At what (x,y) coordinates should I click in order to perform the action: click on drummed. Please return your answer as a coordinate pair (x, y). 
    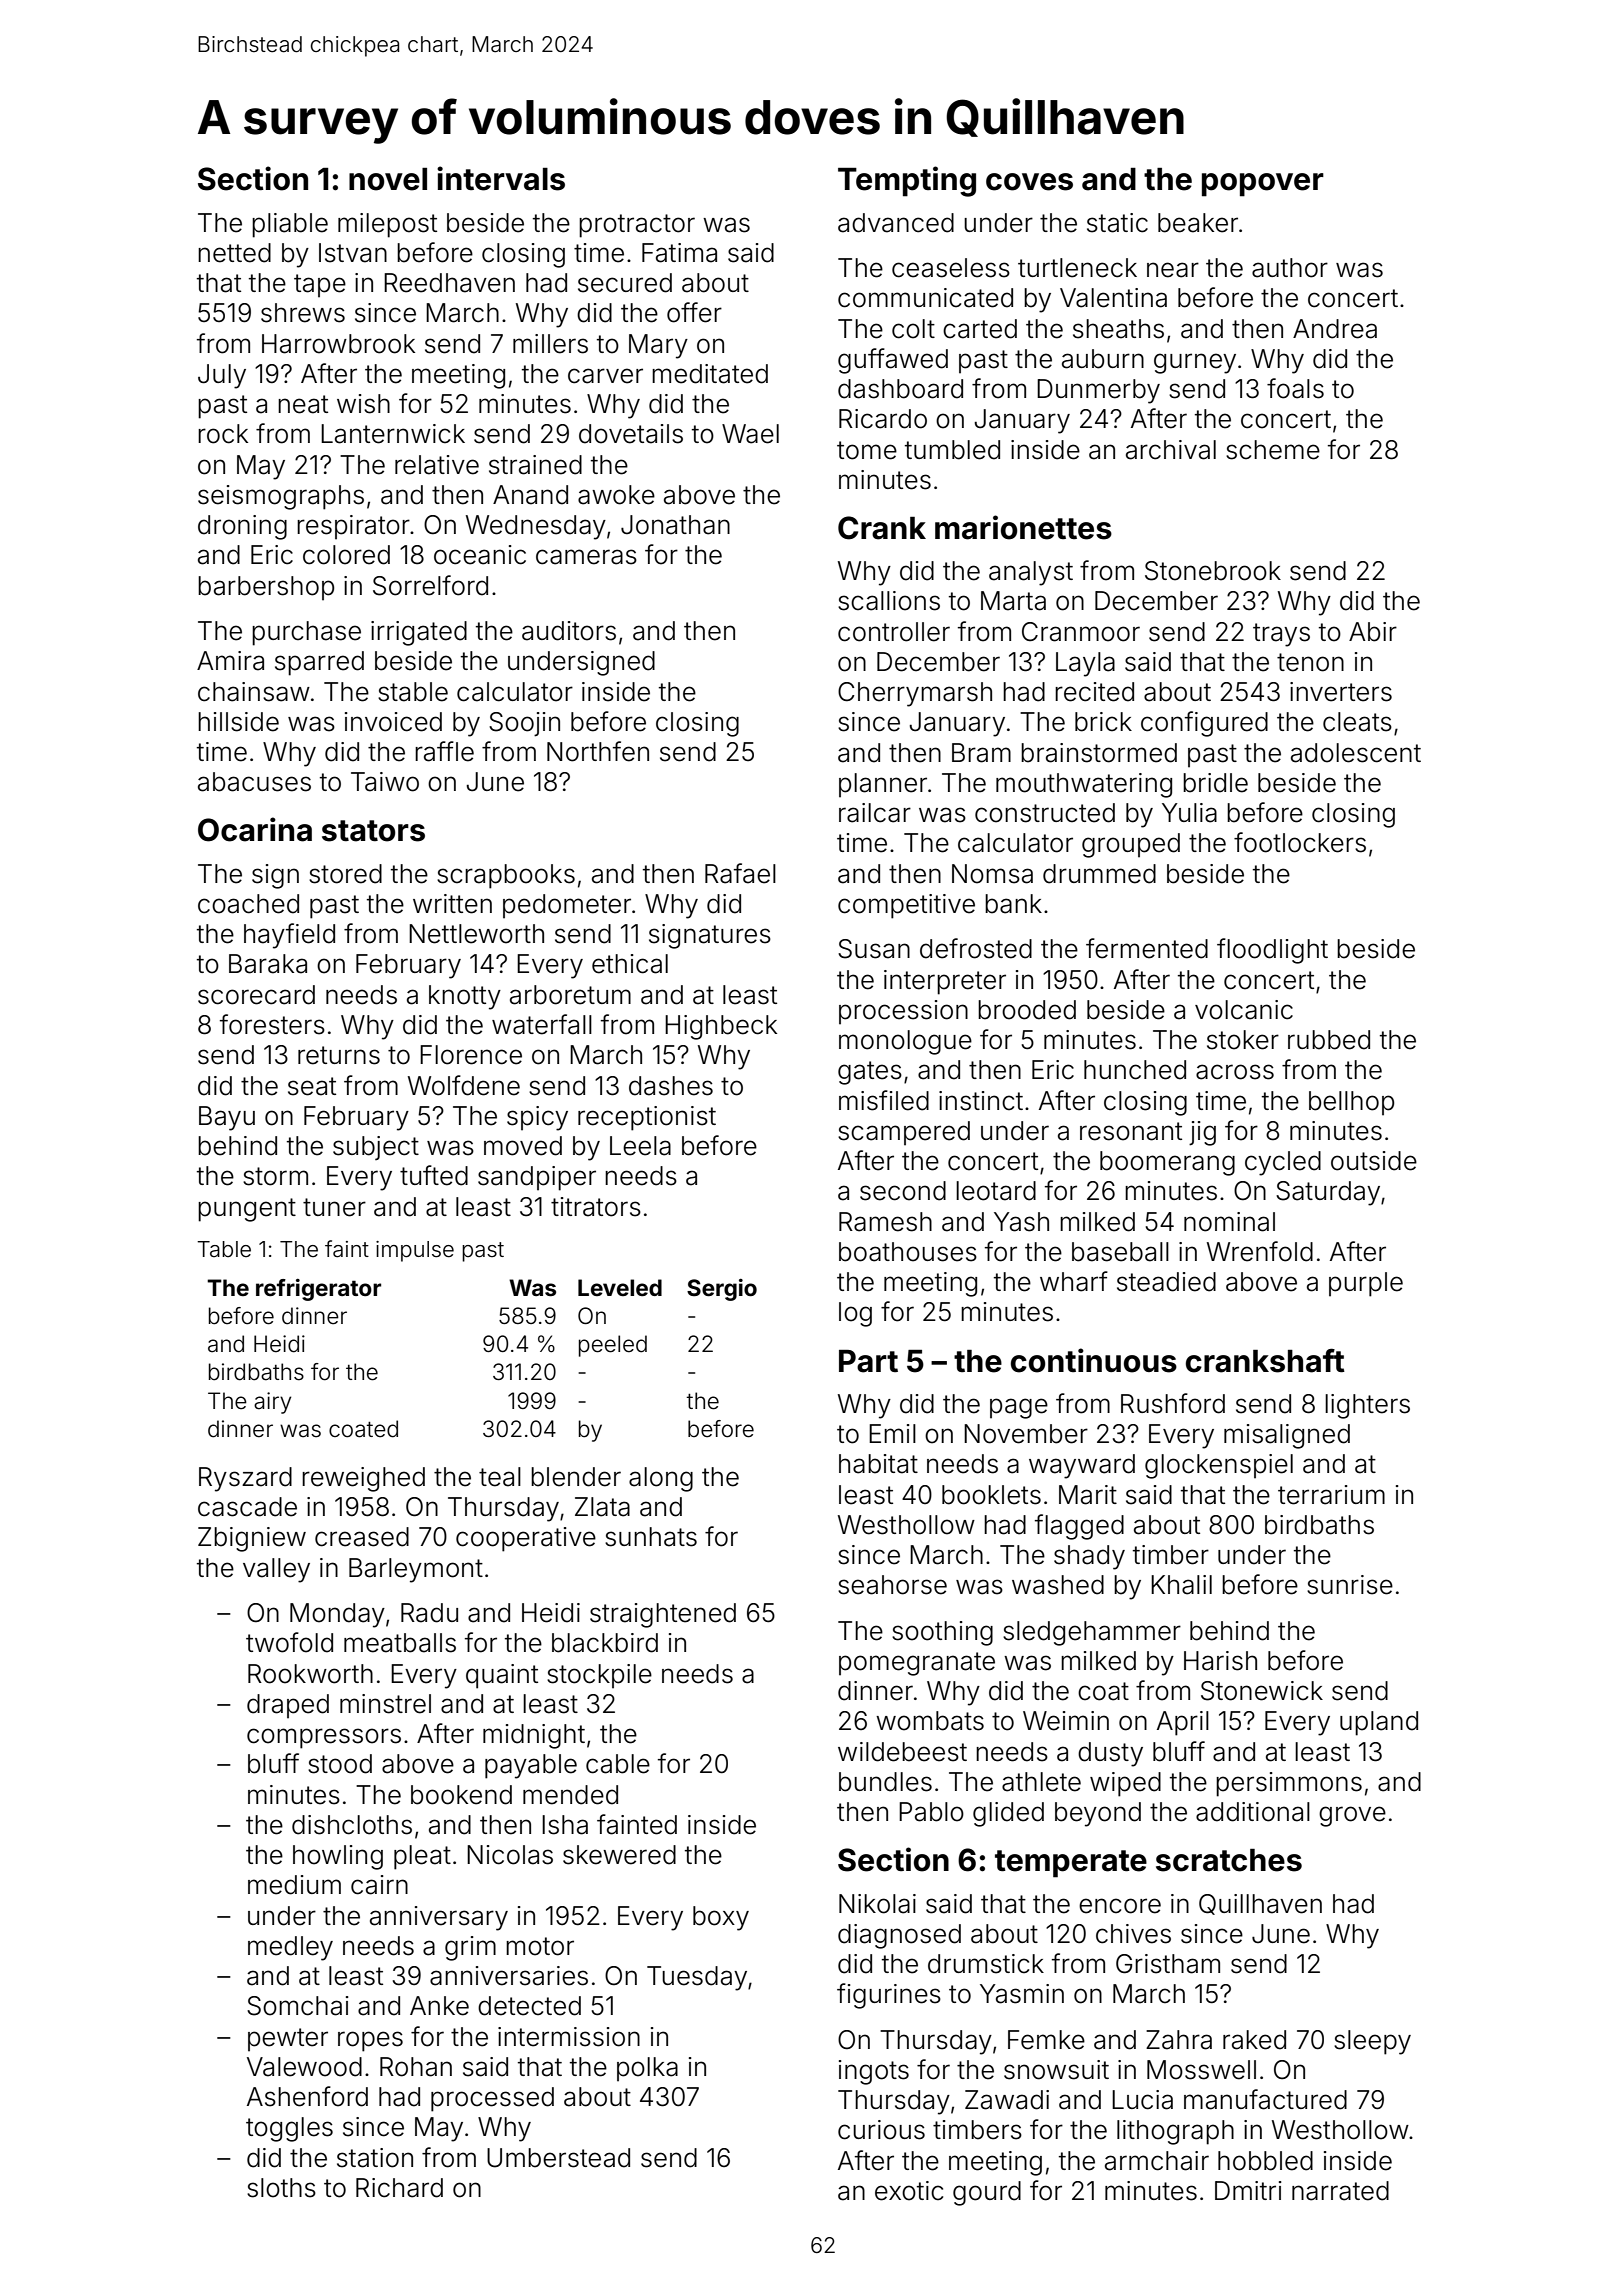
    Looking at the image, I should click on (1099, 874).
